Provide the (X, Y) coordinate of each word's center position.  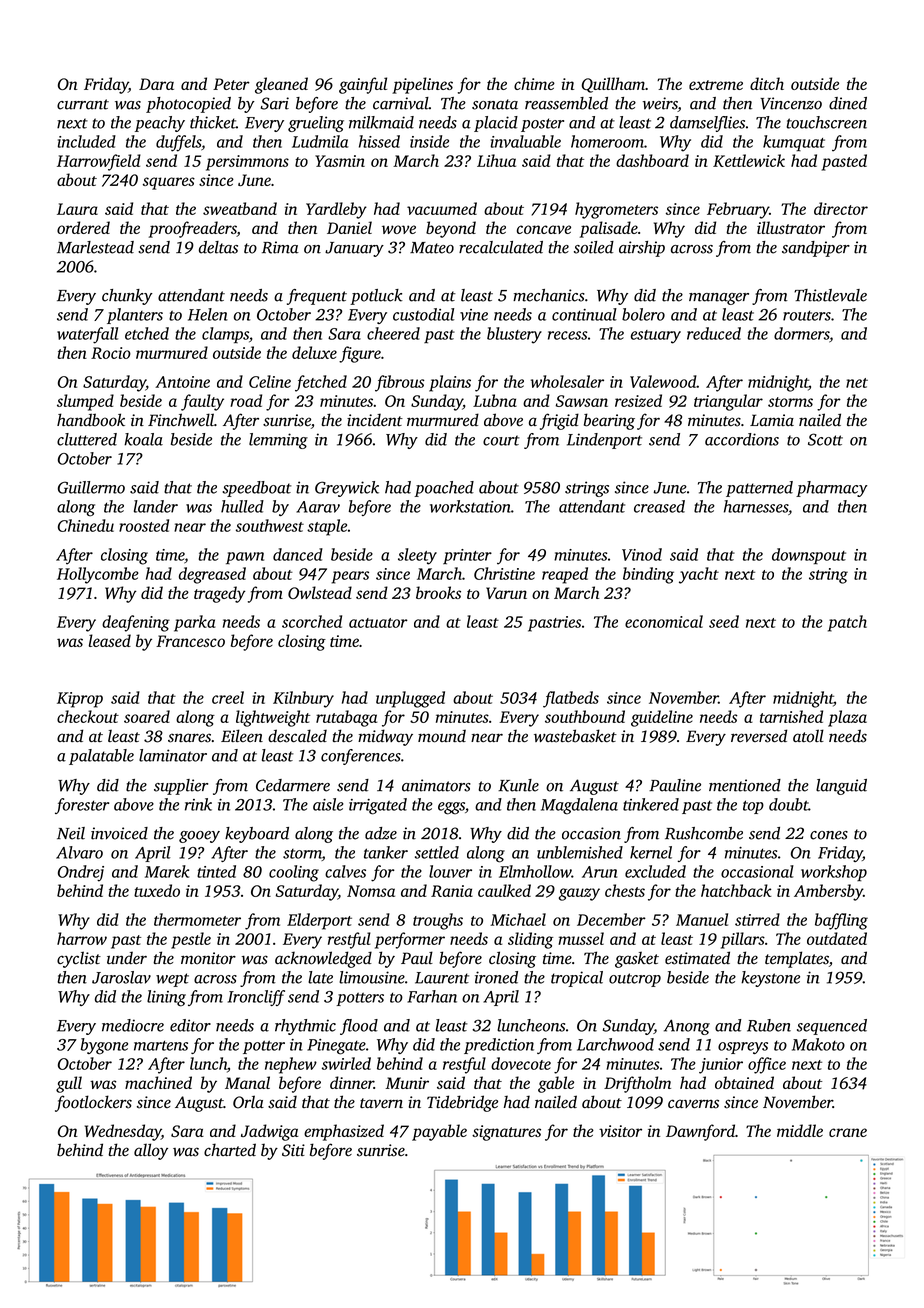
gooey (199, 837)
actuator (378, 623)
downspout (809, 556)
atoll (808, 736)
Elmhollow (535, 871)
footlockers (93, 1103)
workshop (834, 873)
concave (544, 229)
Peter (231, 84)
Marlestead (95, 247)
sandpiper (816, 249)
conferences (361, 757)
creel (228, 697)
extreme (716, 85)
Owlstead (320, 592)
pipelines (422, 85)
